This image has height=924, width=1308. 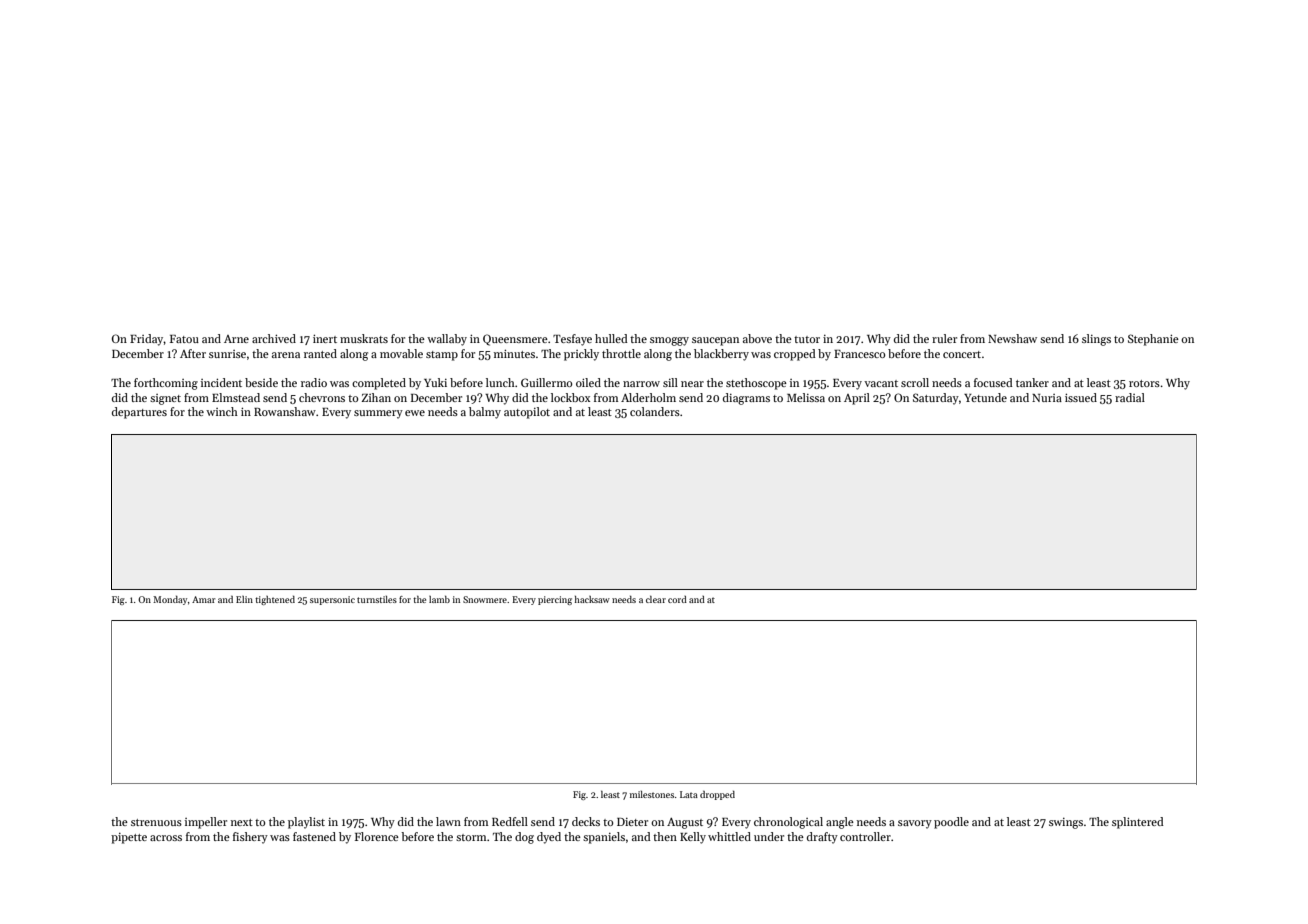 What do you see at coordinates (655, 411) in the image?
I see `colanders` at bounding box center [655, 411].
